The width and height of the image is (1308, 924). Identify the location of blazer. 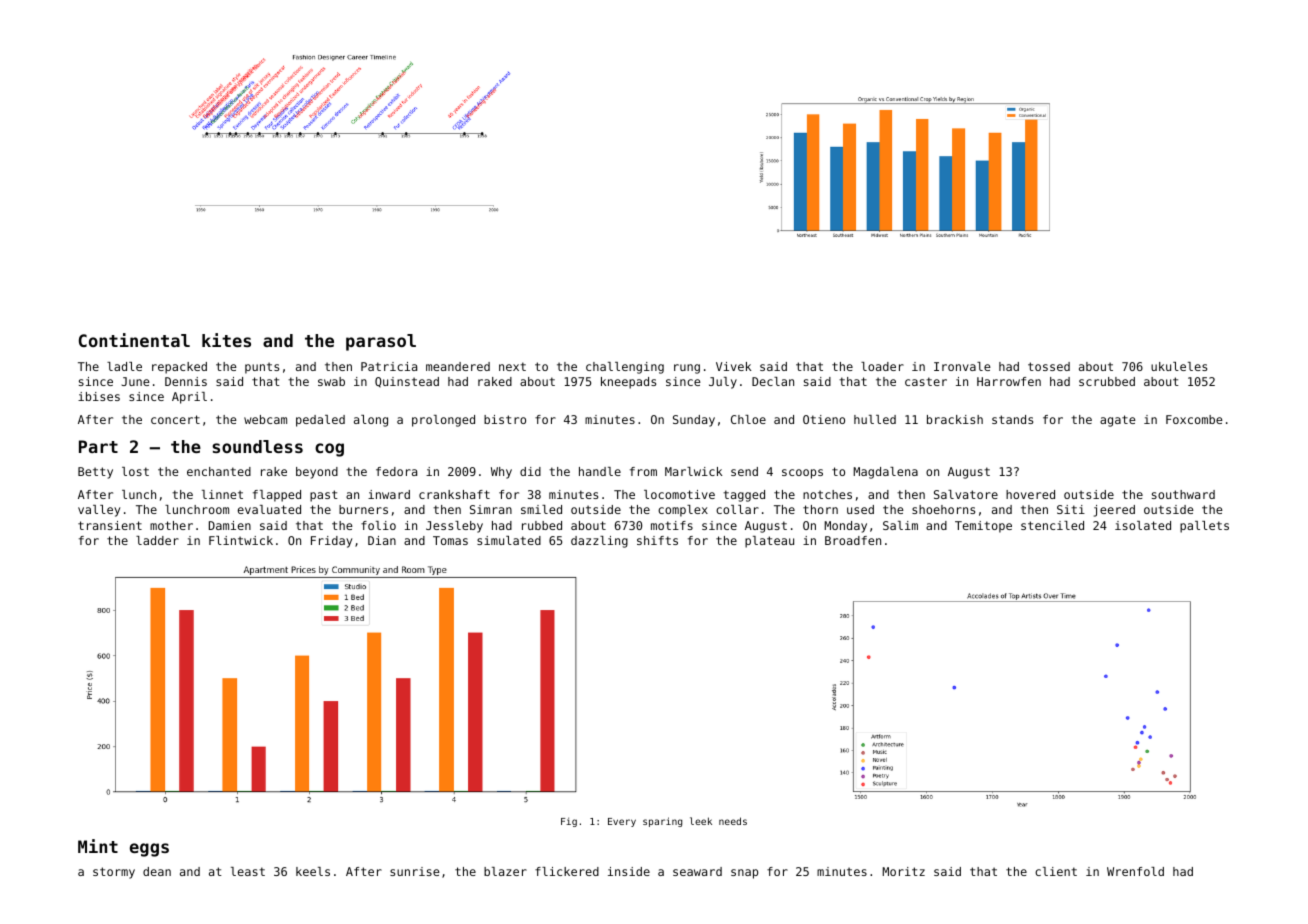
(505, 871).
